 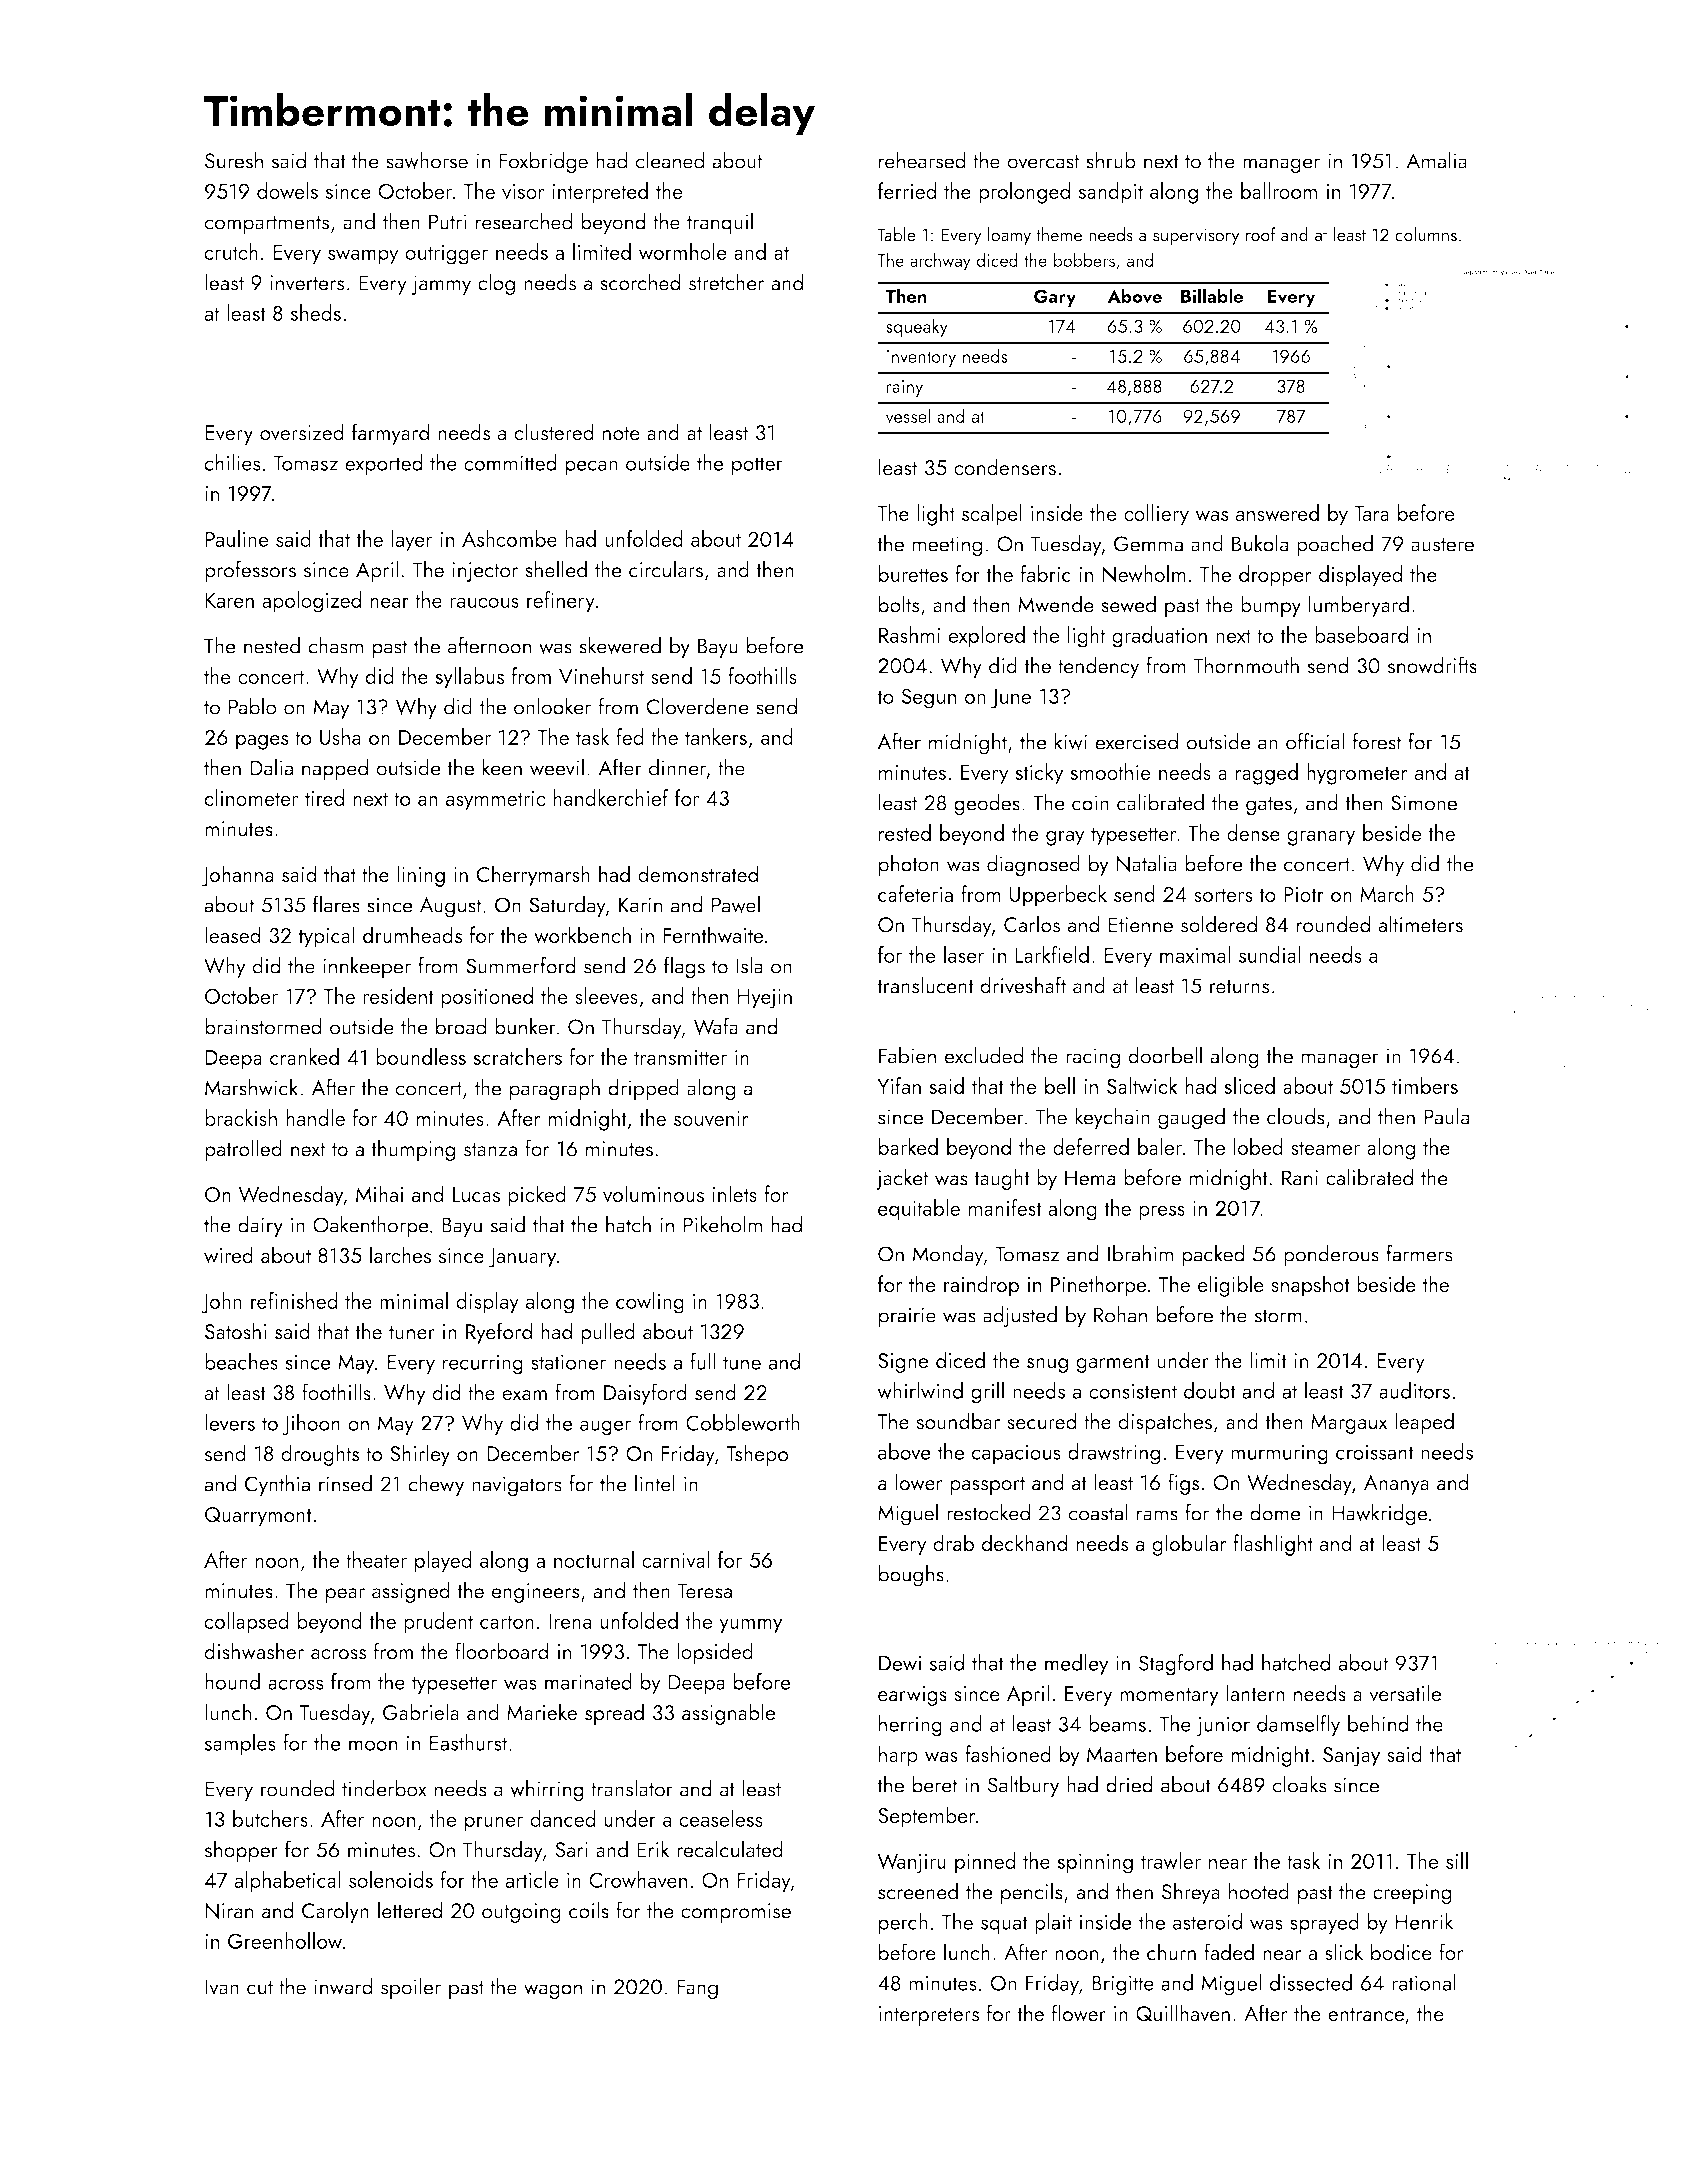 I want to click on versatile, so click(x=1405, y=1693).
